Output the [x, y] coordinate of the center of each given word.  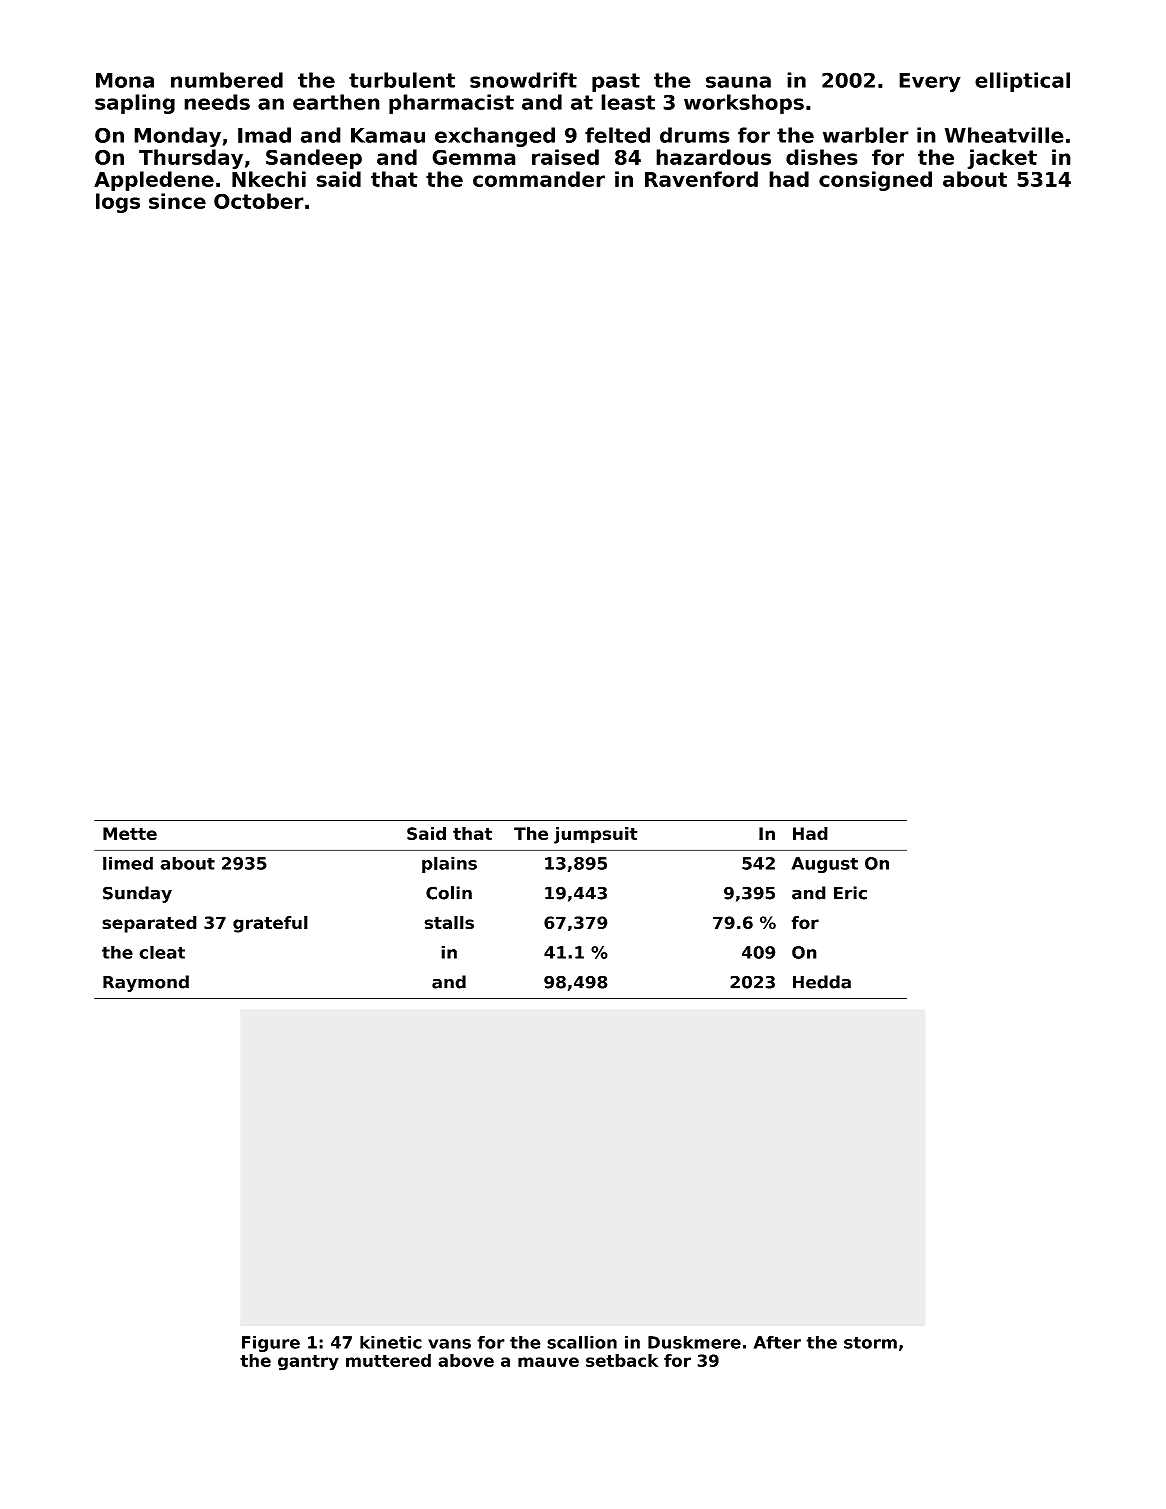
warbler [866, 135]
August [824, 865]
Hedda [822, 982]
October [259, 201]
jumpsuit [596, 835]
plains [449, 864]
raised [565, 157]
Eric [850, 893]
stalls [449, 922]
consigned [875, 181]
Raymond [146, 983]
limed [128, 863]
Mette [130, 833]
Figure [271, 1343]
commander [539, 179]
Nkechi [269, 179]
